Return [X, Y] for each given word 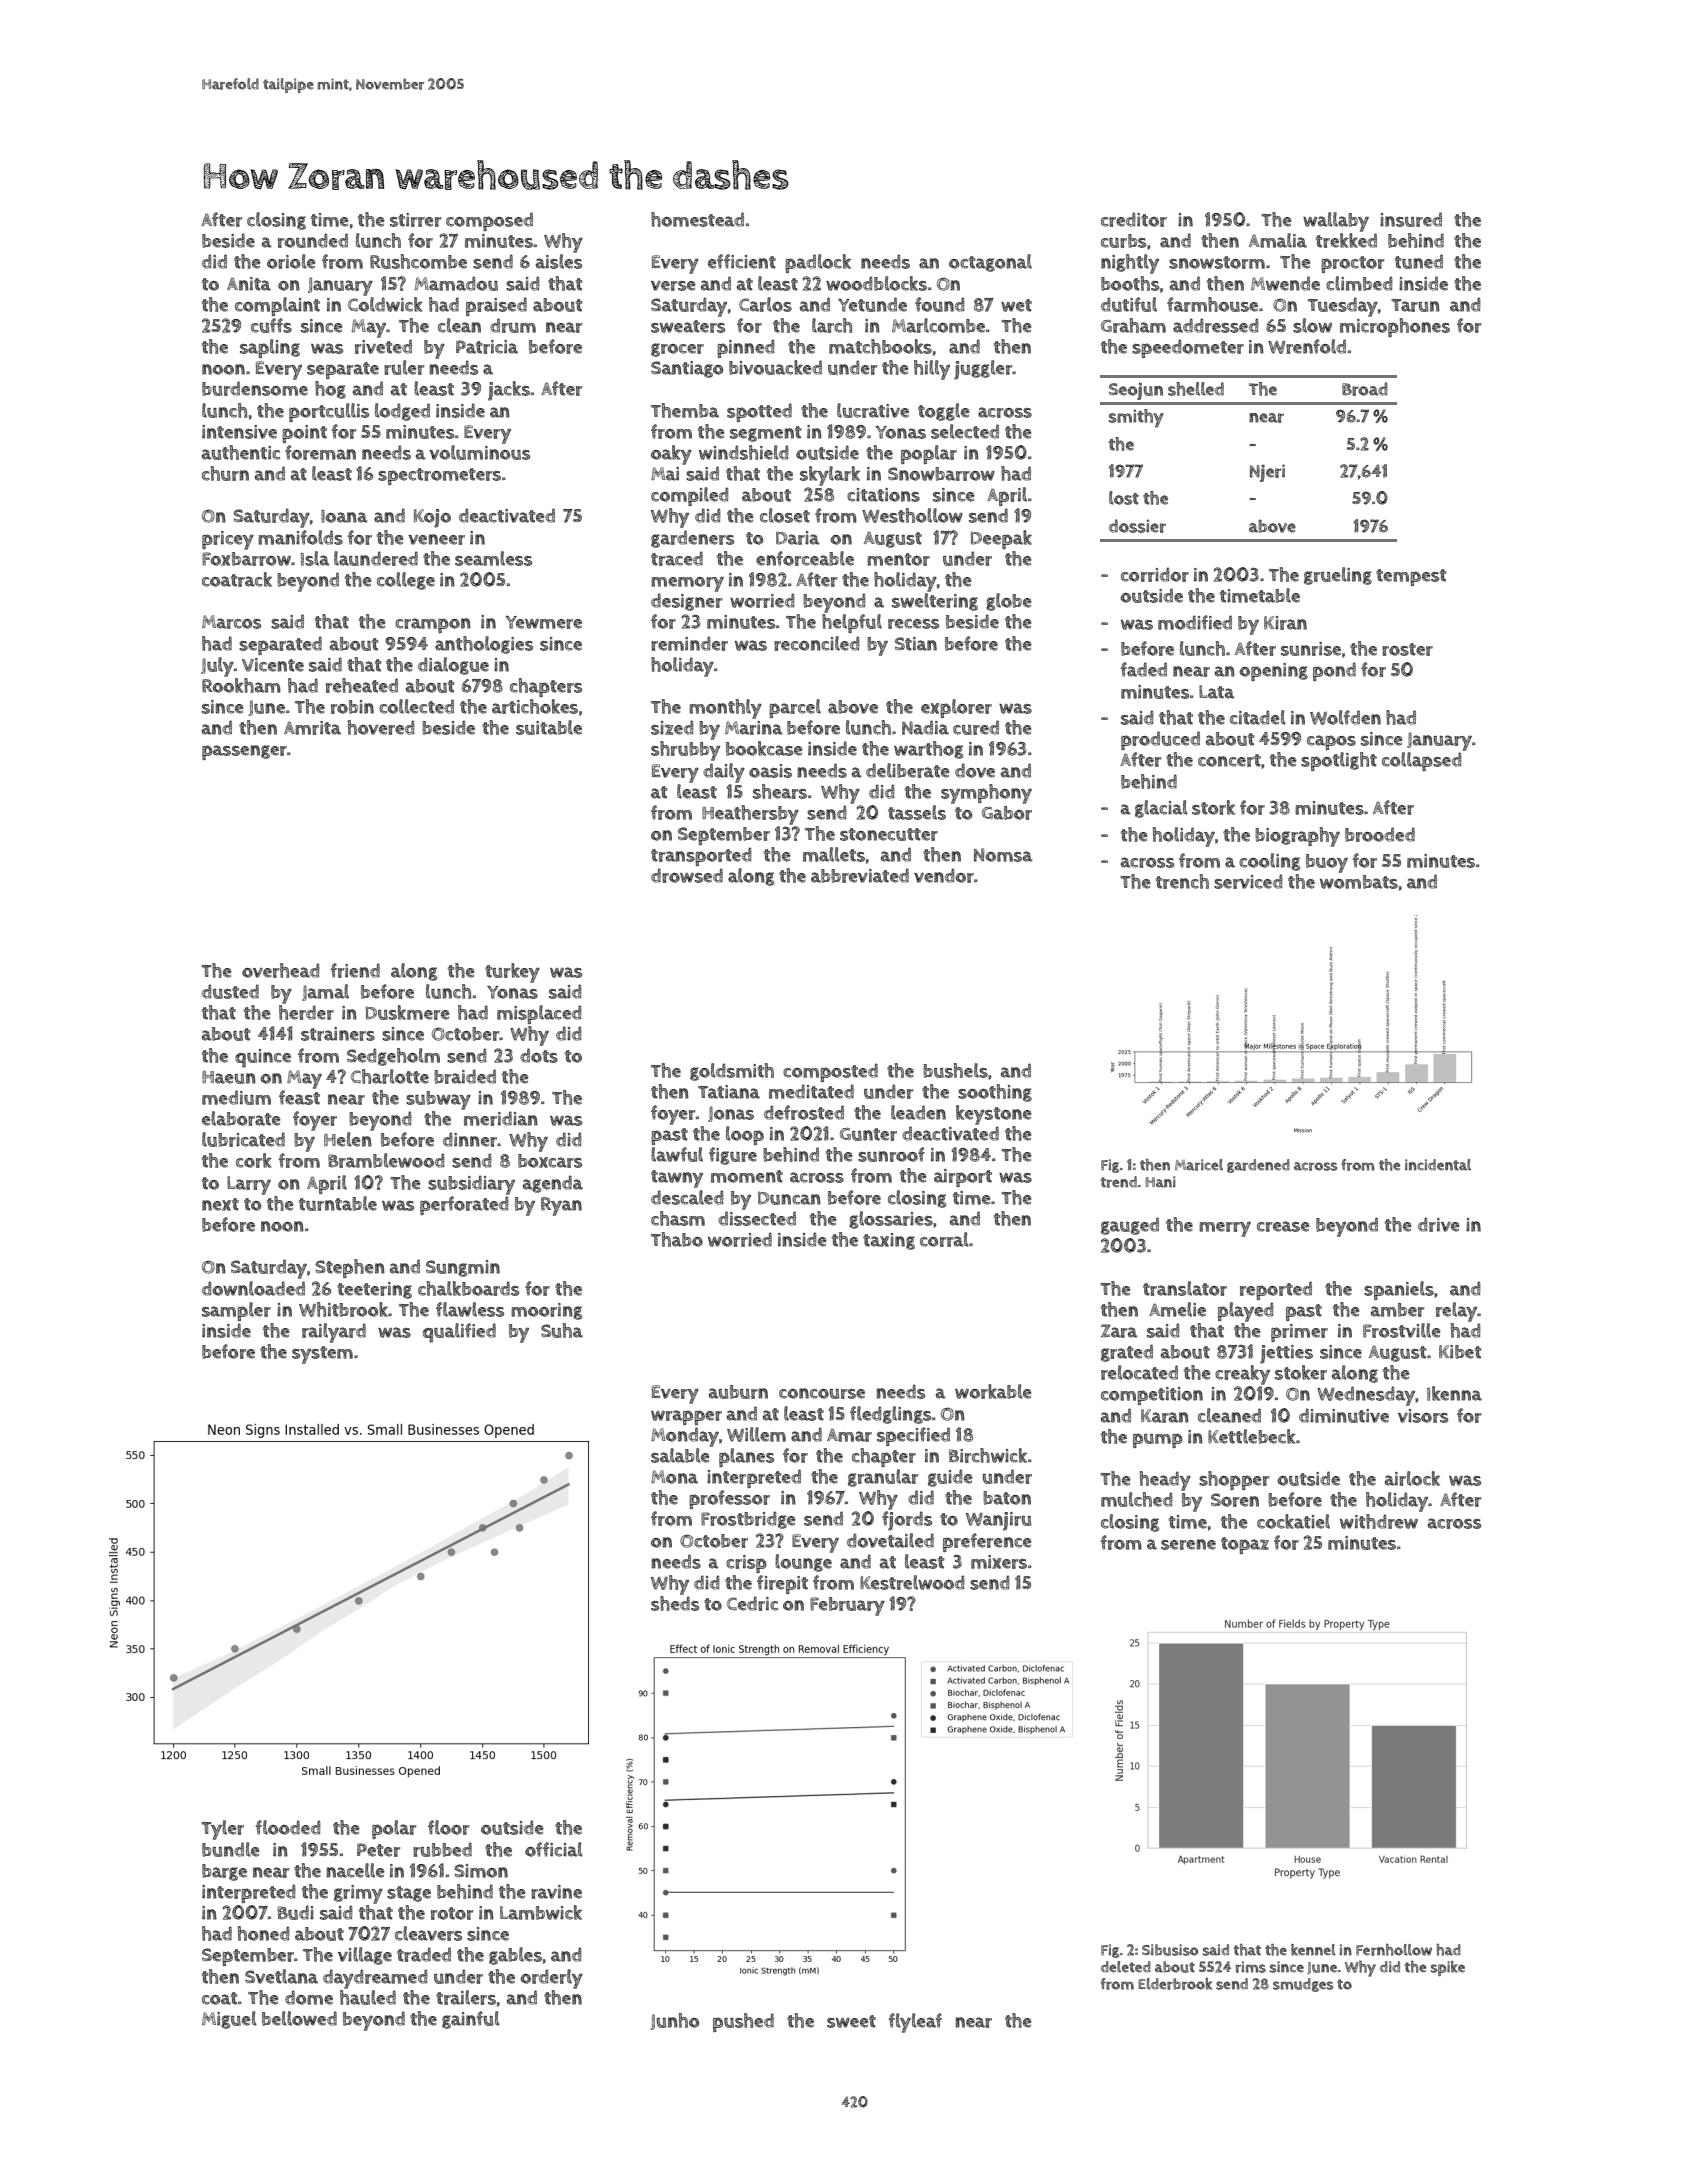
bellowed [299, 2018]
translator [1185, 1288]
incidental [1438, 1165]
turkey [512, 973]
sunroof [891, 1154]
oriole [291, 261]
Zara [1119, 1331]
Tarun [1415, 305]
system [322, 1355]
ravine [556, 1892]
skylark [830, 476]
